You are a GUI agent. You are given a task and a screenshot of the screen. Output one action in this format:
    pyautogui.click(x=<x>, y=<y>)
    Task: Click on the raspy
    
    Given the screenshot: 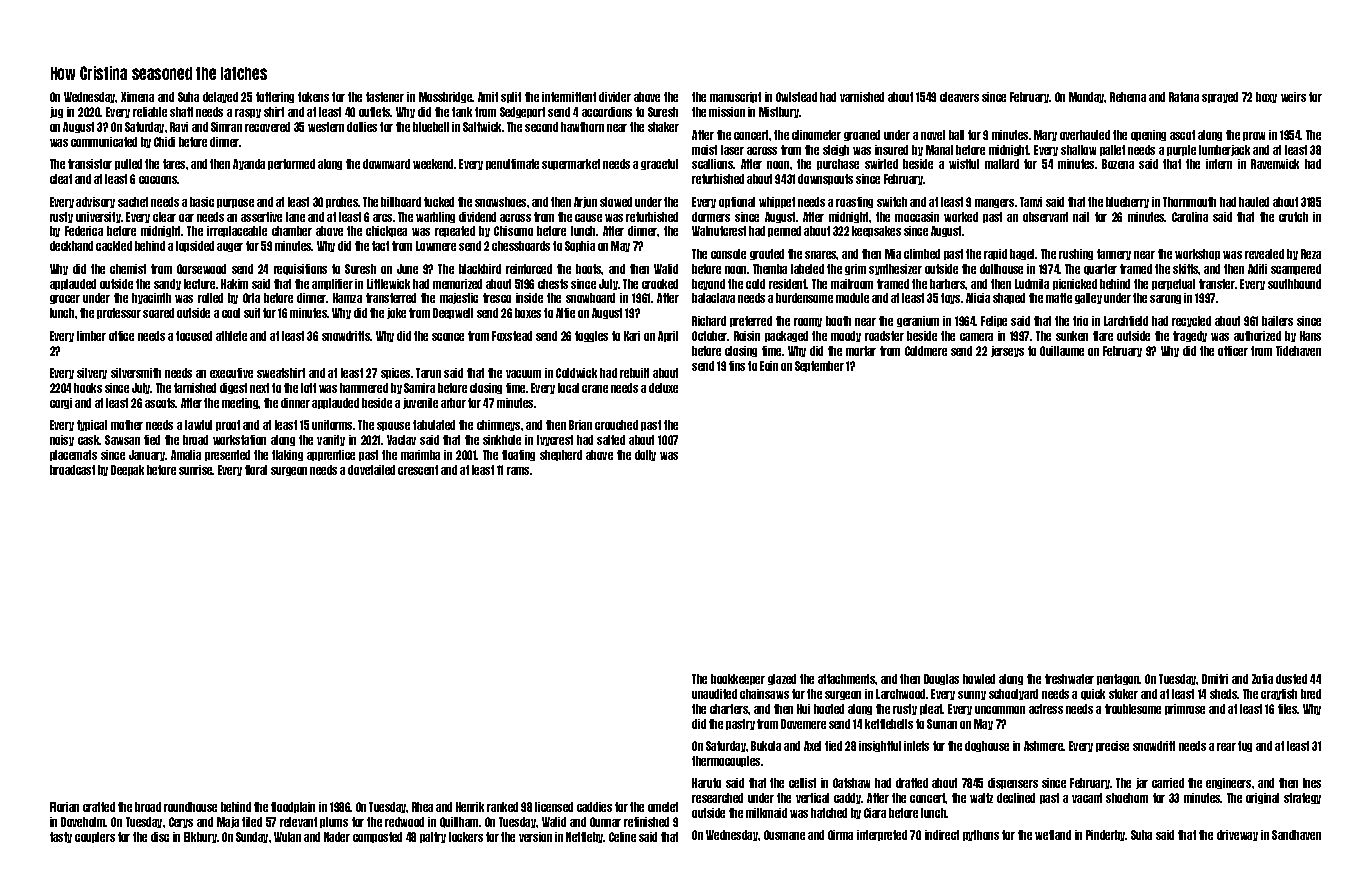 What is the action you would take?
    pyautogui.click(x=248, y=113)
